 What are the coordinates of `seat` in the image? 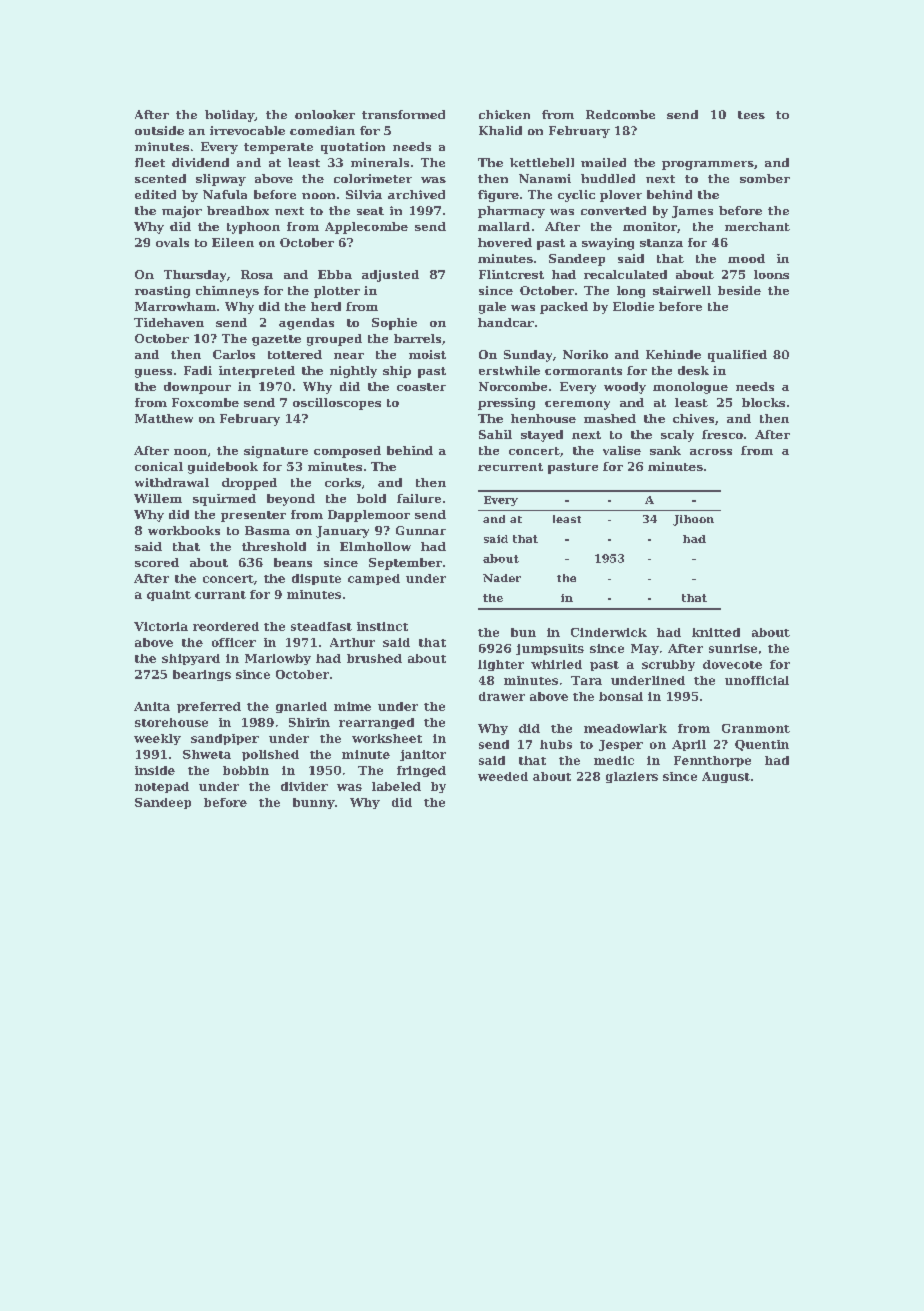 It's located at (370, 211).
